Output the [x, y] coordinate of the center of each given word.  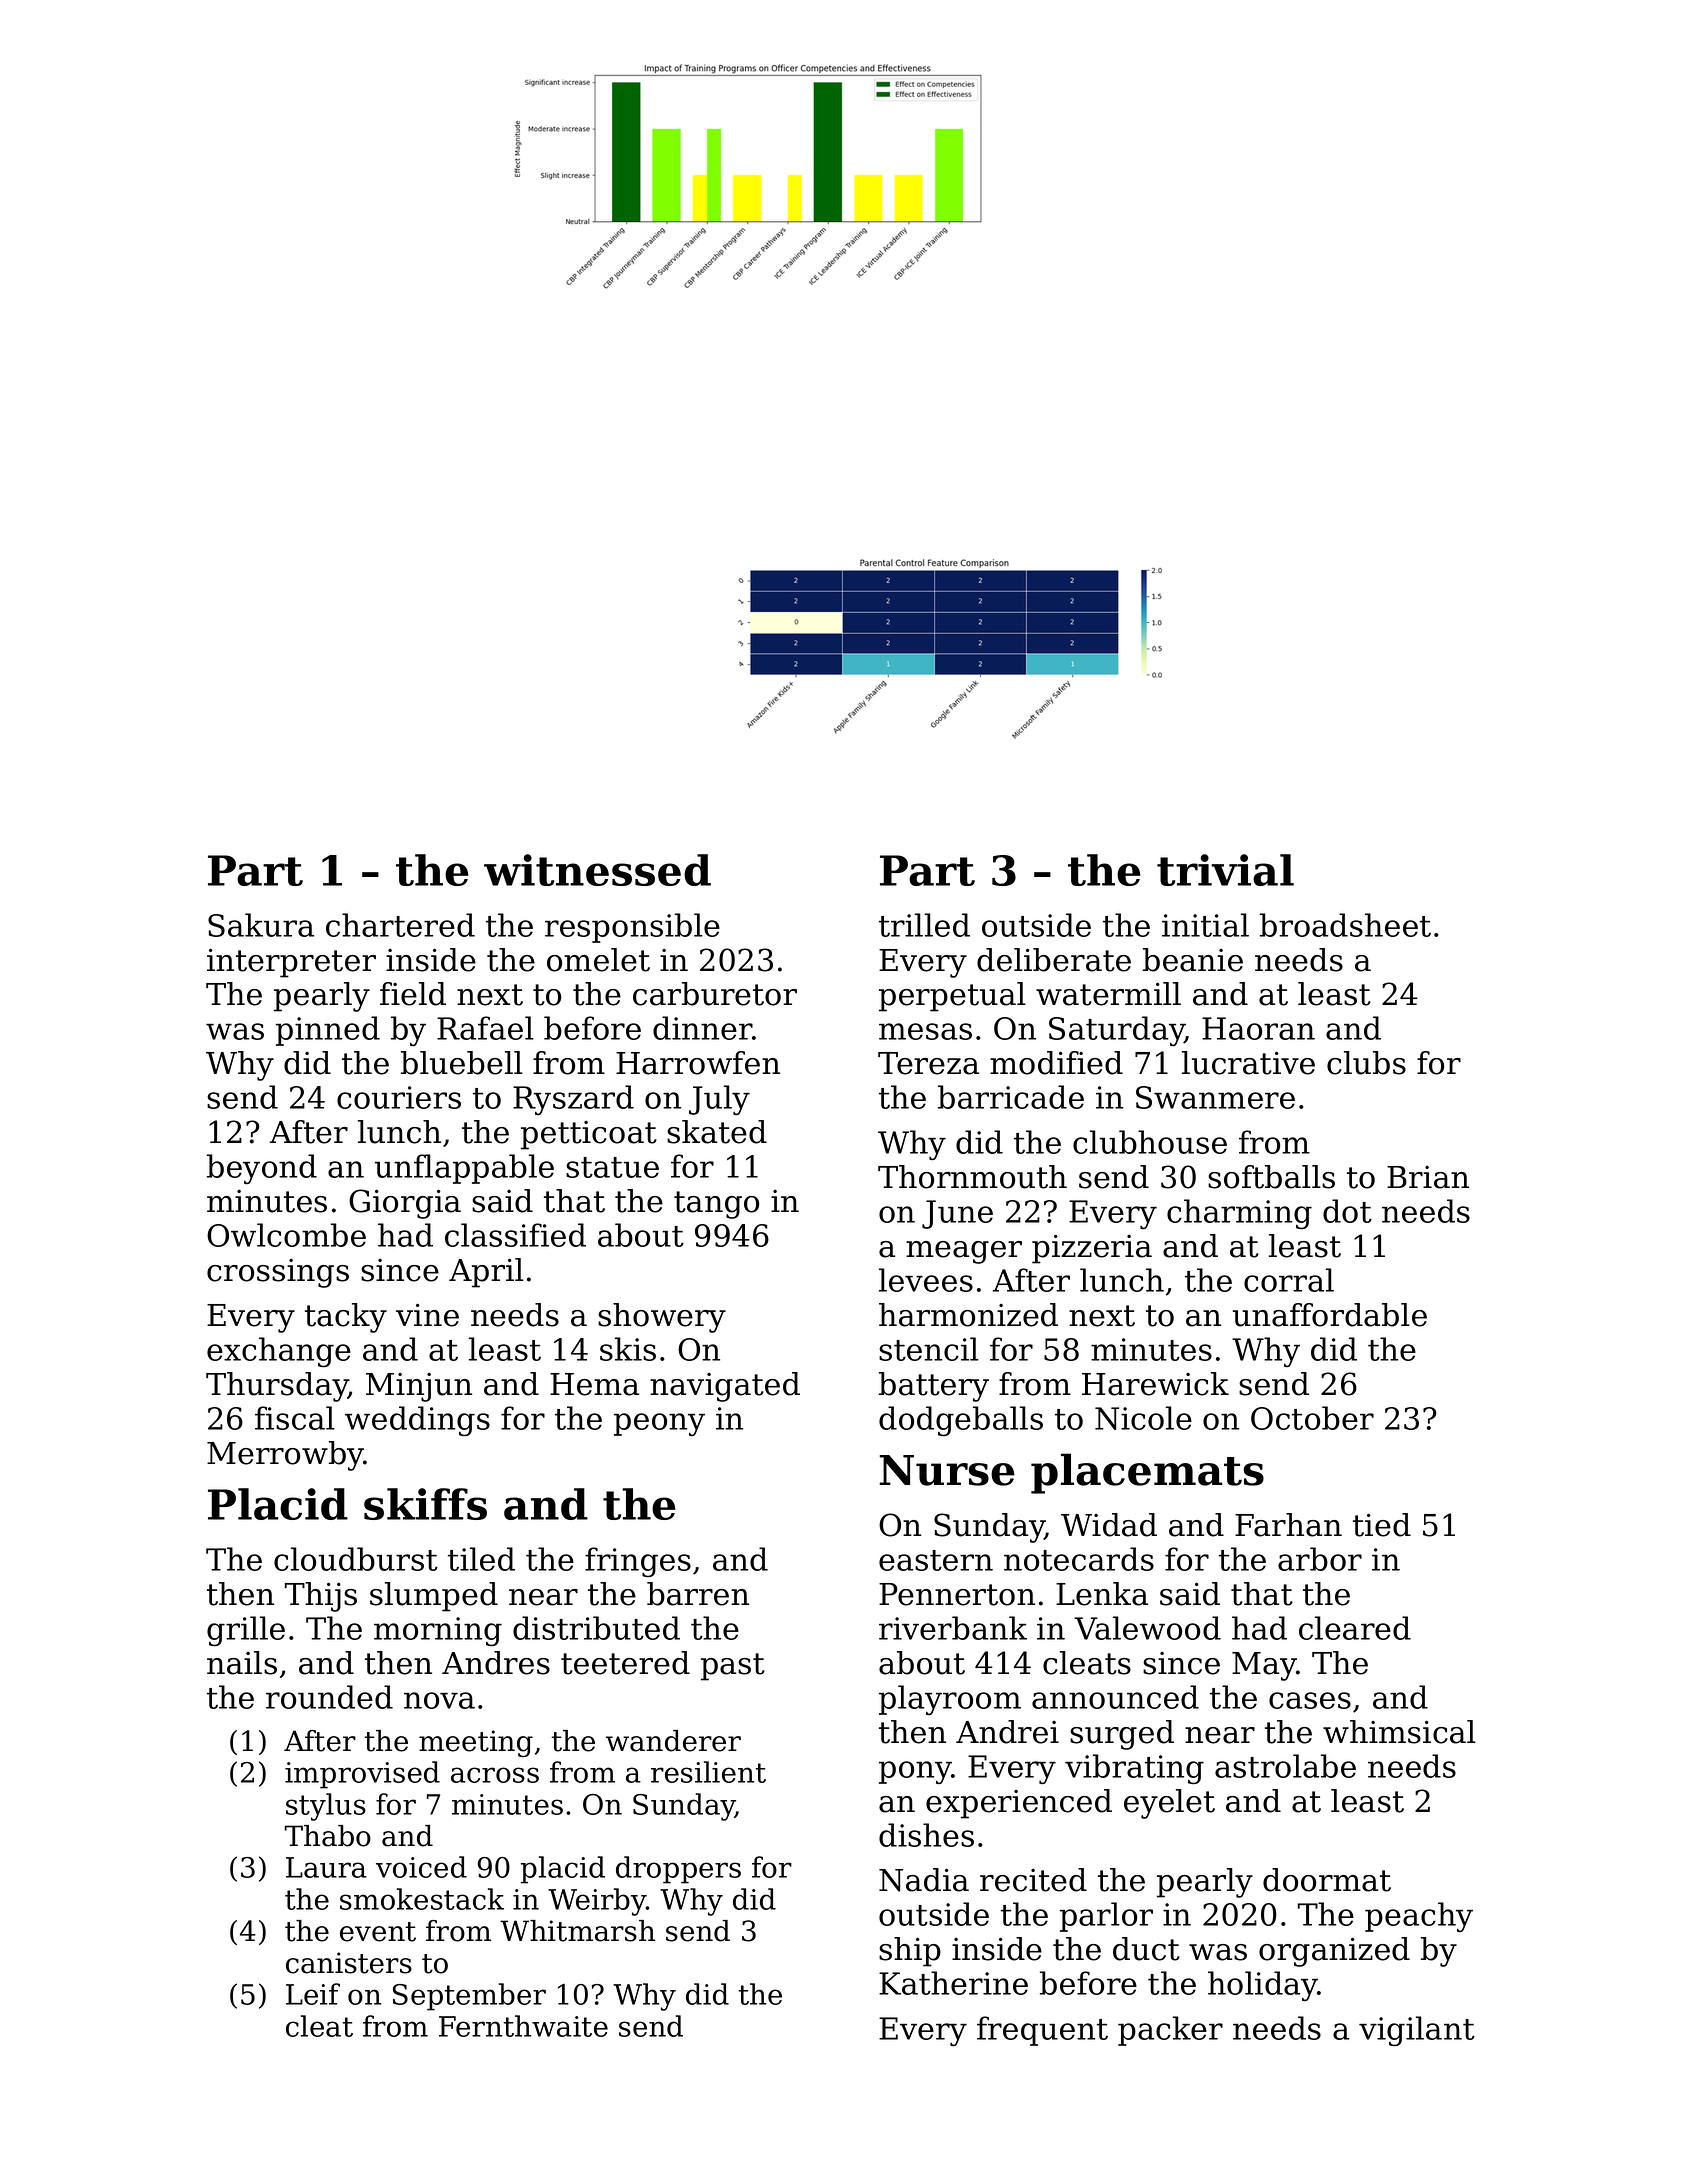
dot [1347, 1211]
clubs [1366, 1063]
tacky [346, 1318]
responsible [632, 928]
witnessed [597, 870]
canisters [349, 1963]
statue [612, 1167]
